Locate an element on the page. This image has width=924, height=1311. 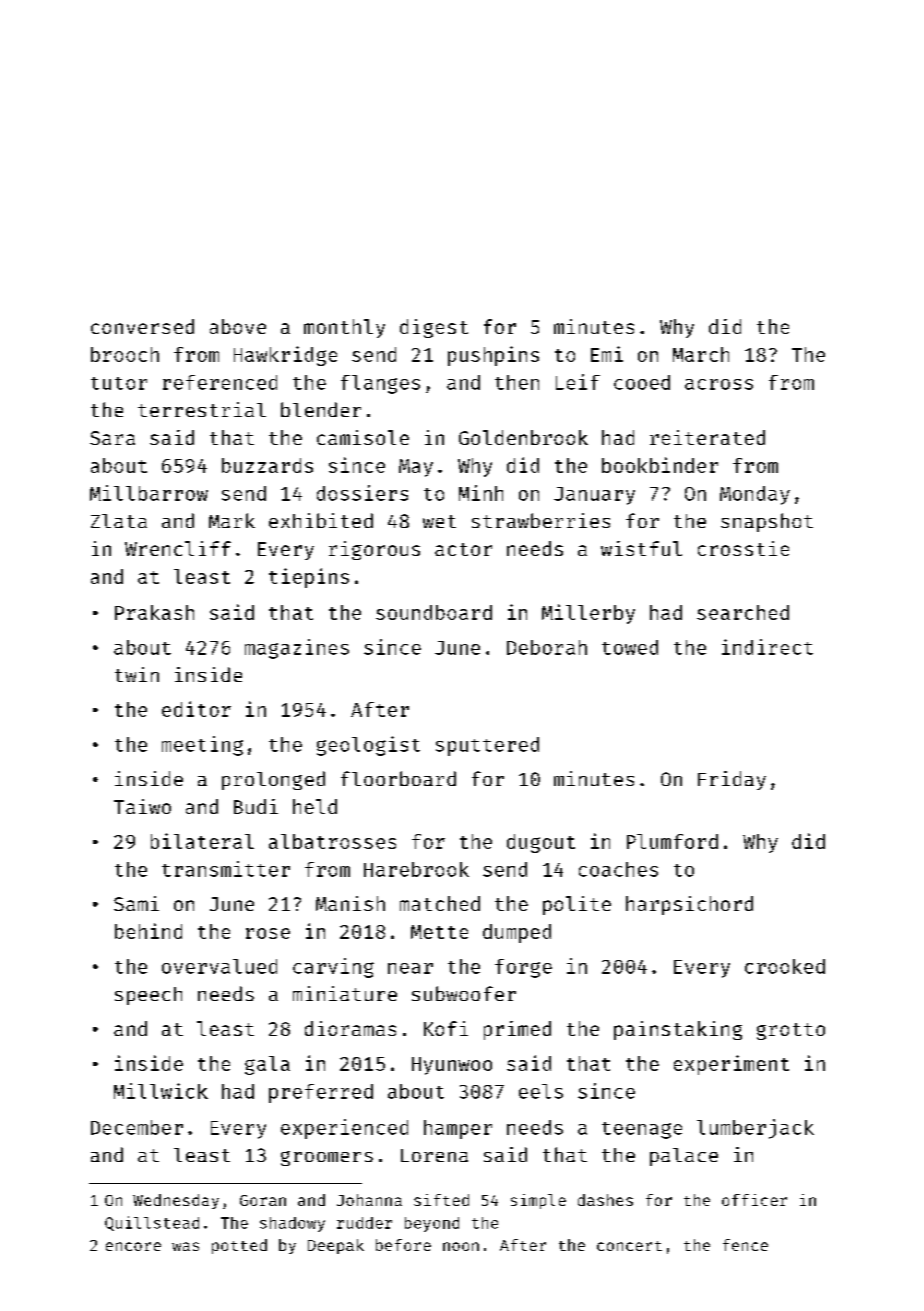
across is located at coordinates (719, 384).
